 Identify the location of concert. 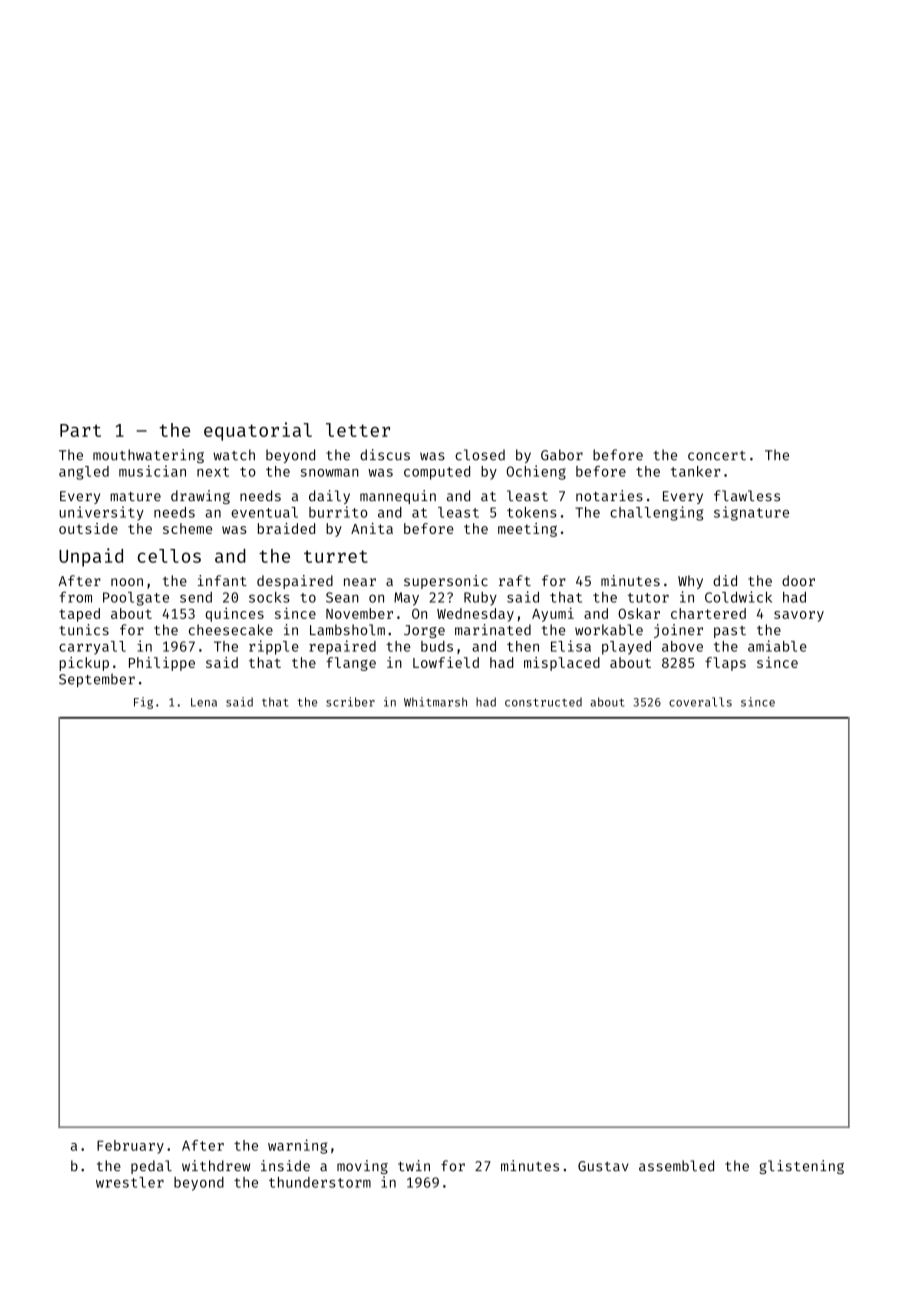
(717, 456).
